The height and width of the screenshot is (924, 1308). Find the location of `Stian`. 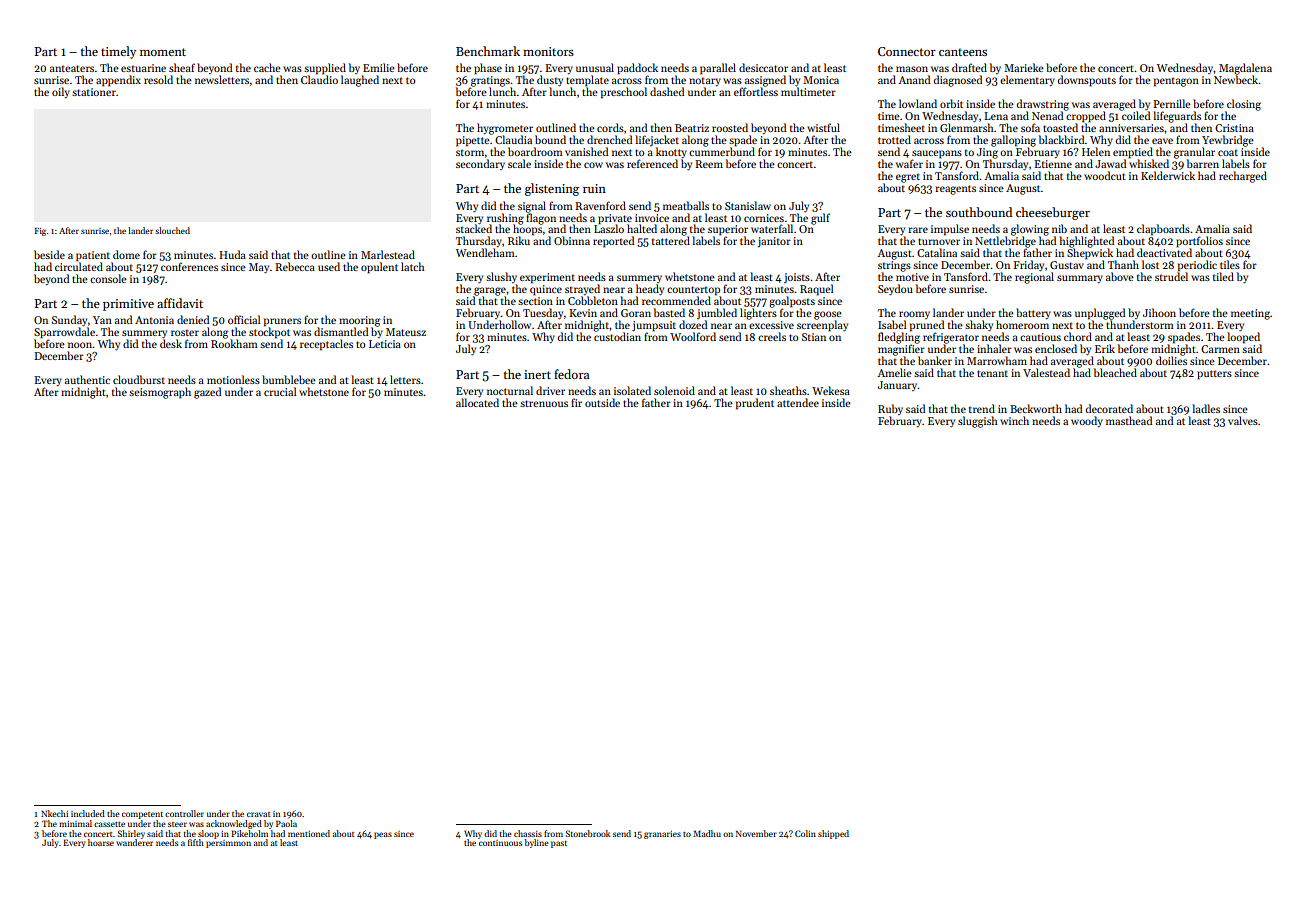

Stian is located at coordinates (814, 337).
